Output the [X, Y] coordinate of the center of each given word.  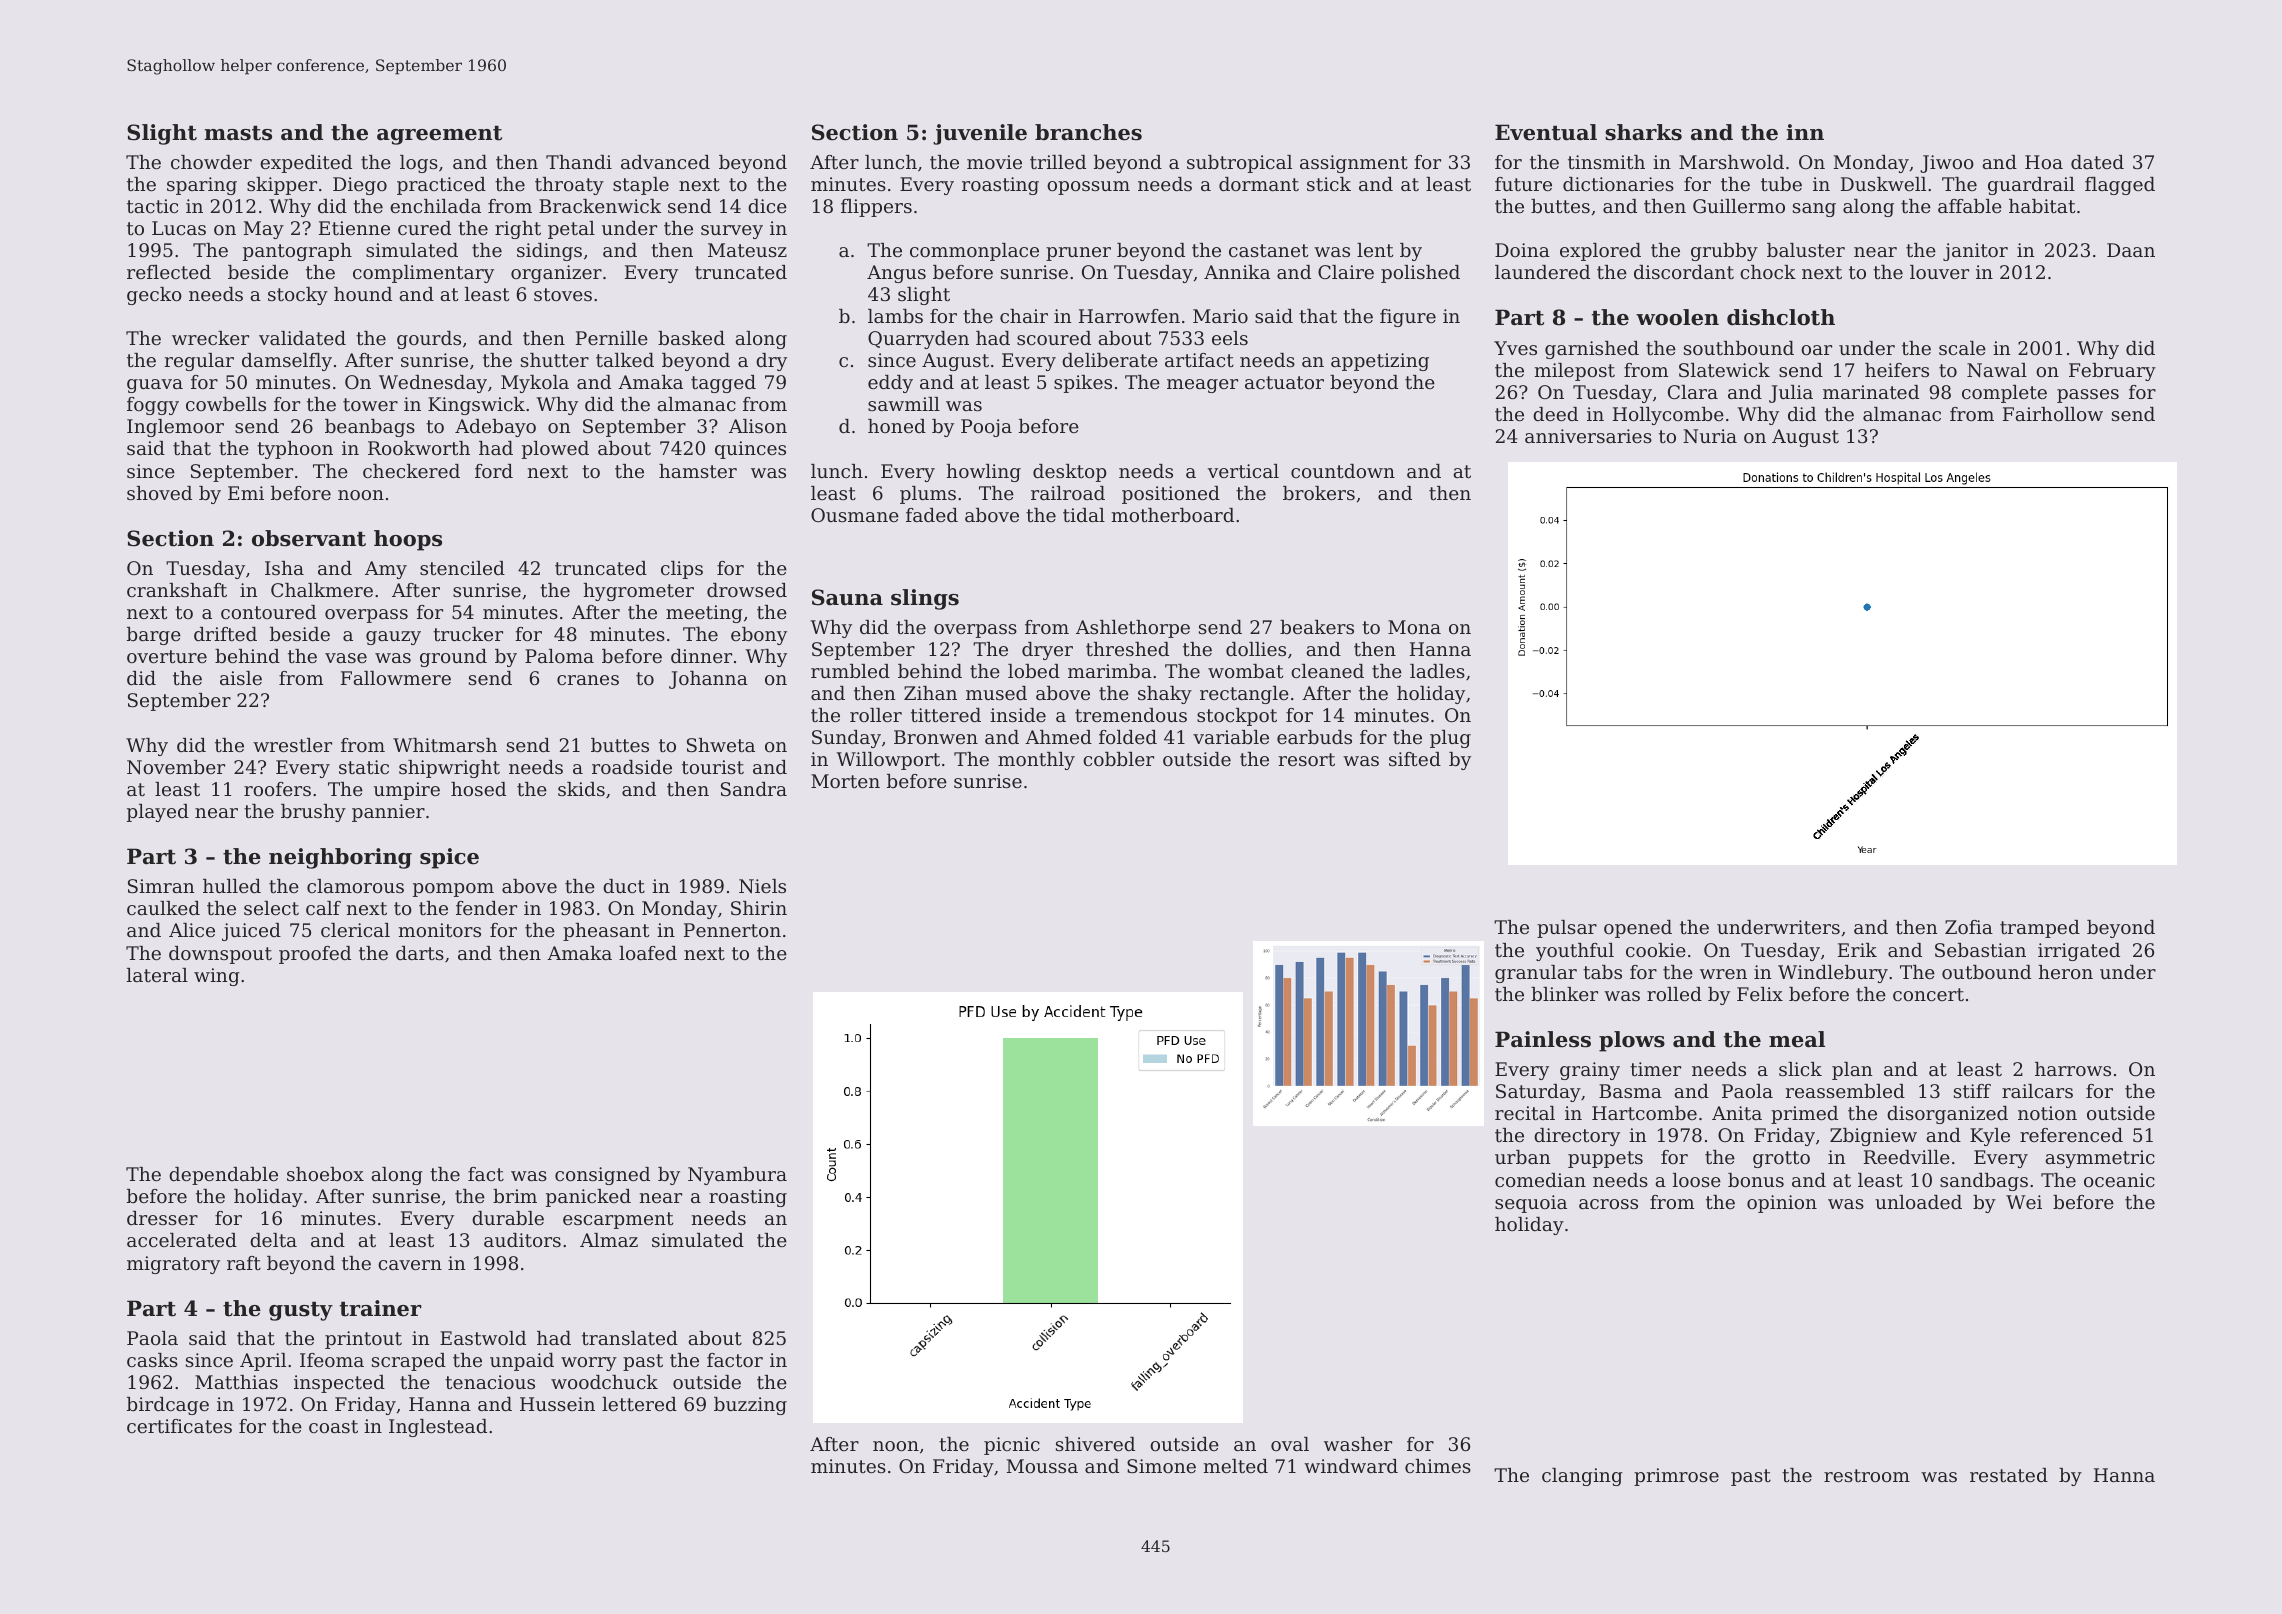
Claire [1346, 272]
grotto [1781, 1159]
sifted [1415, 759]
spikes [1083, 384]
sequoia [1531, 1204]
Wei [2024, 1202]
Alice [192, 930]
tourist [713, 767]
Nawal [1997, 370]
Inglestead [438, 1428]
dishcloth [1781, 317]
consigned [602, 1176]
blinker [1564, 994]
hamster [698, 471]
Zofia [1969, 927]
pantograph [297, 252]
